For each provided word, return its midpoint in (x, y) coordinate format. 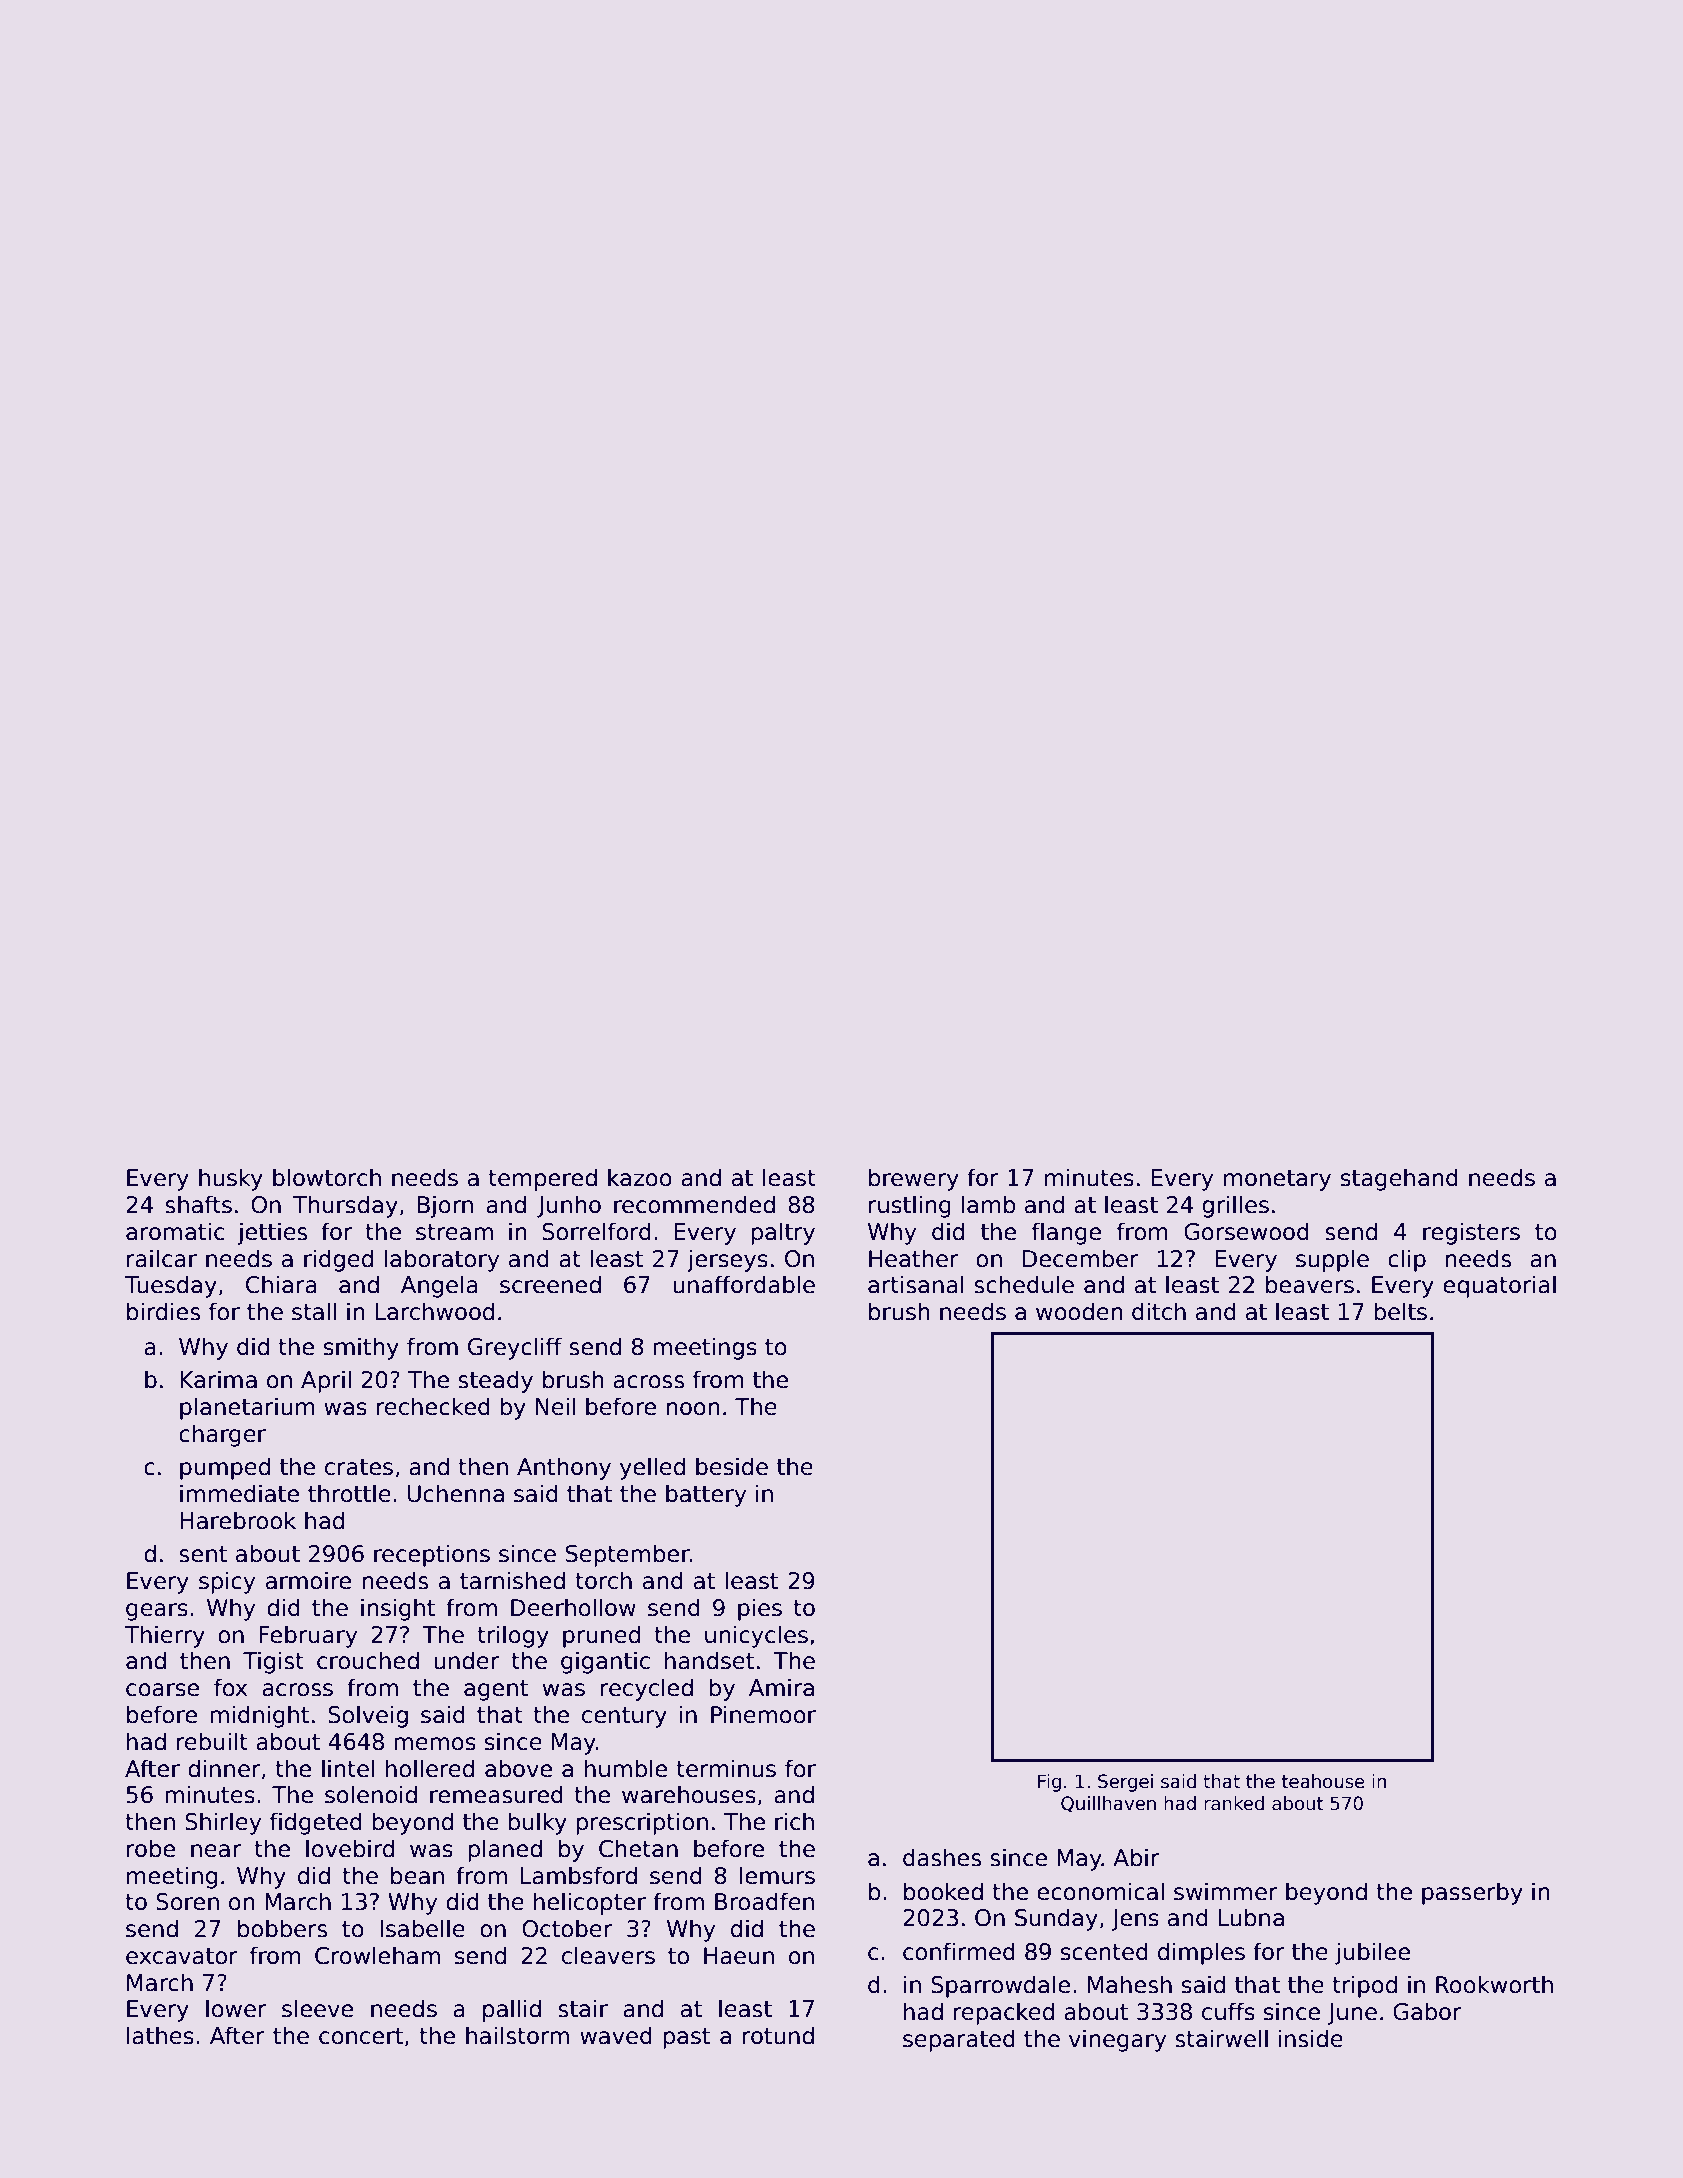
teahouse (1323, 1781)
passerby (1472, 1893)
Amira (781, 1687)
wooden (1079, 1311)
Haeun (739, 1956)
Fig (1049, 1783)
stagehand (1399, 1179)
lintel (348, 1768)
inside (1311, 2038)
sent (203, 1554)
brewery (914, 1179)
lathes (160, 2035)
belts (1400, 1311)
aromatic (175, 1231)
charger (222, 1435)
